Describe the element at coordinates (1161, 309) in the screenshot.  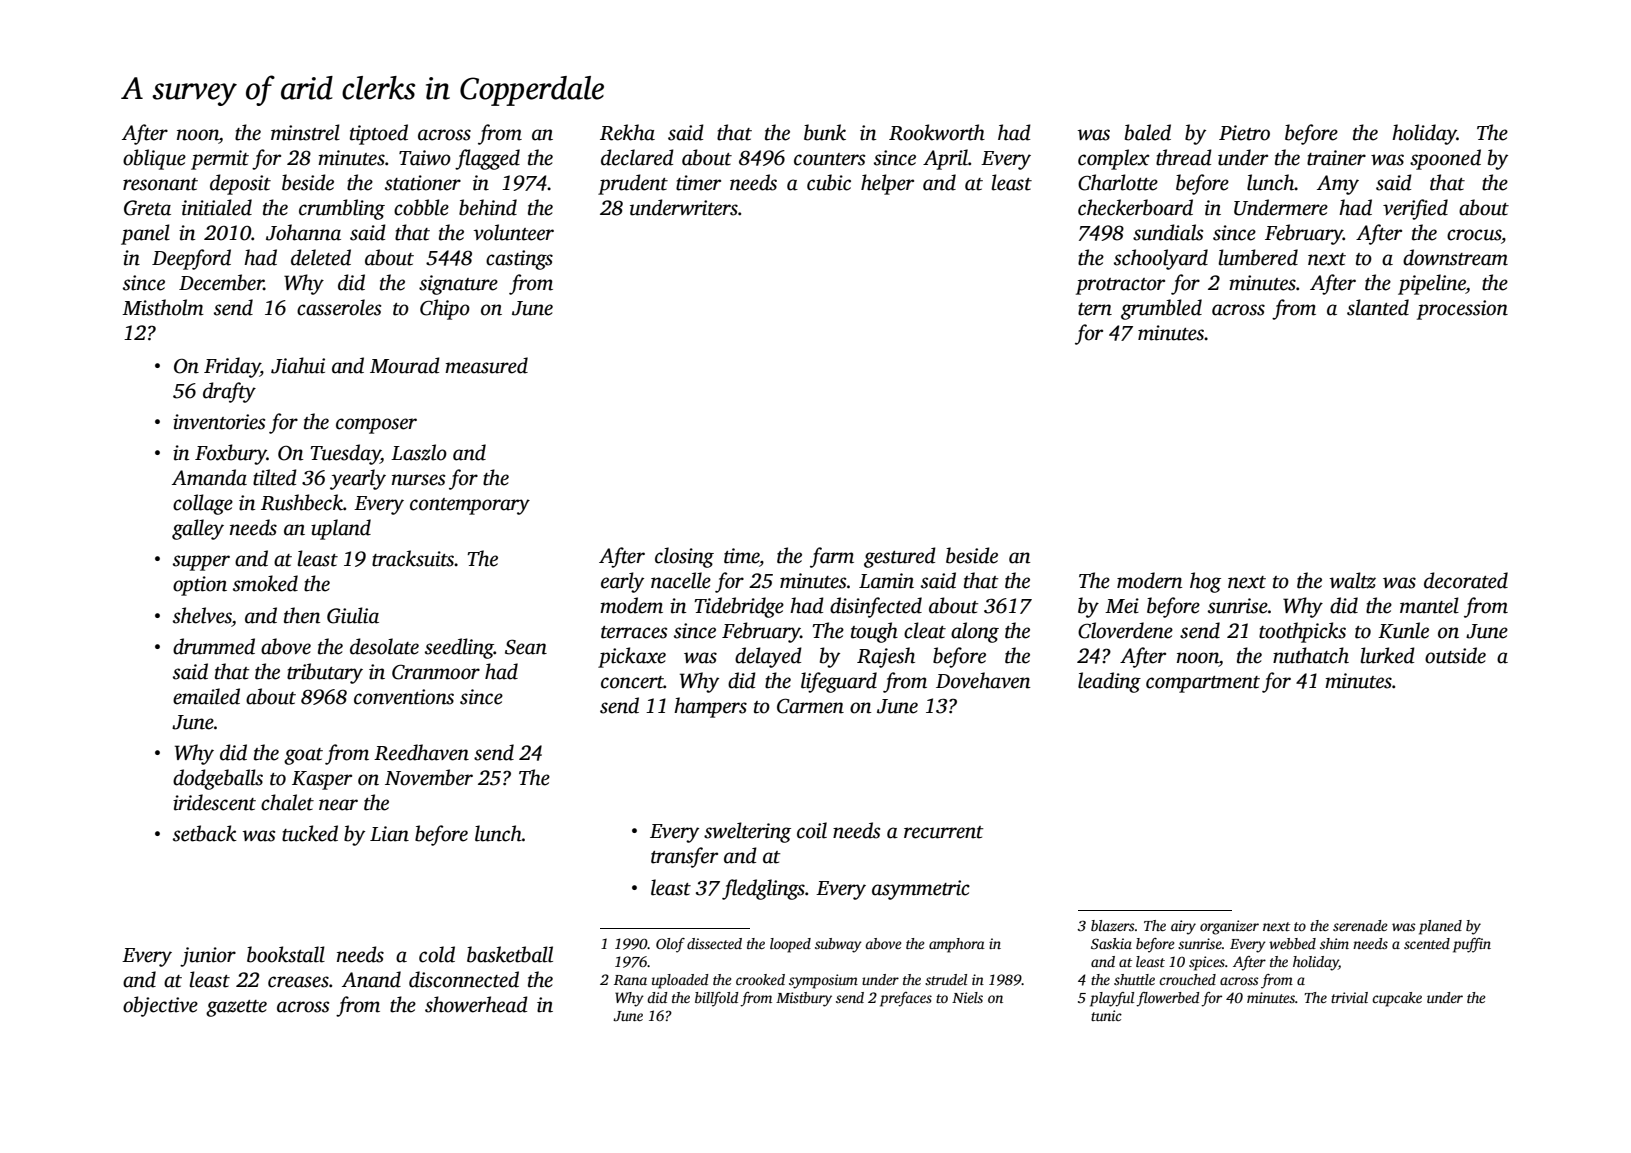
I see `grumbled` at that location.
